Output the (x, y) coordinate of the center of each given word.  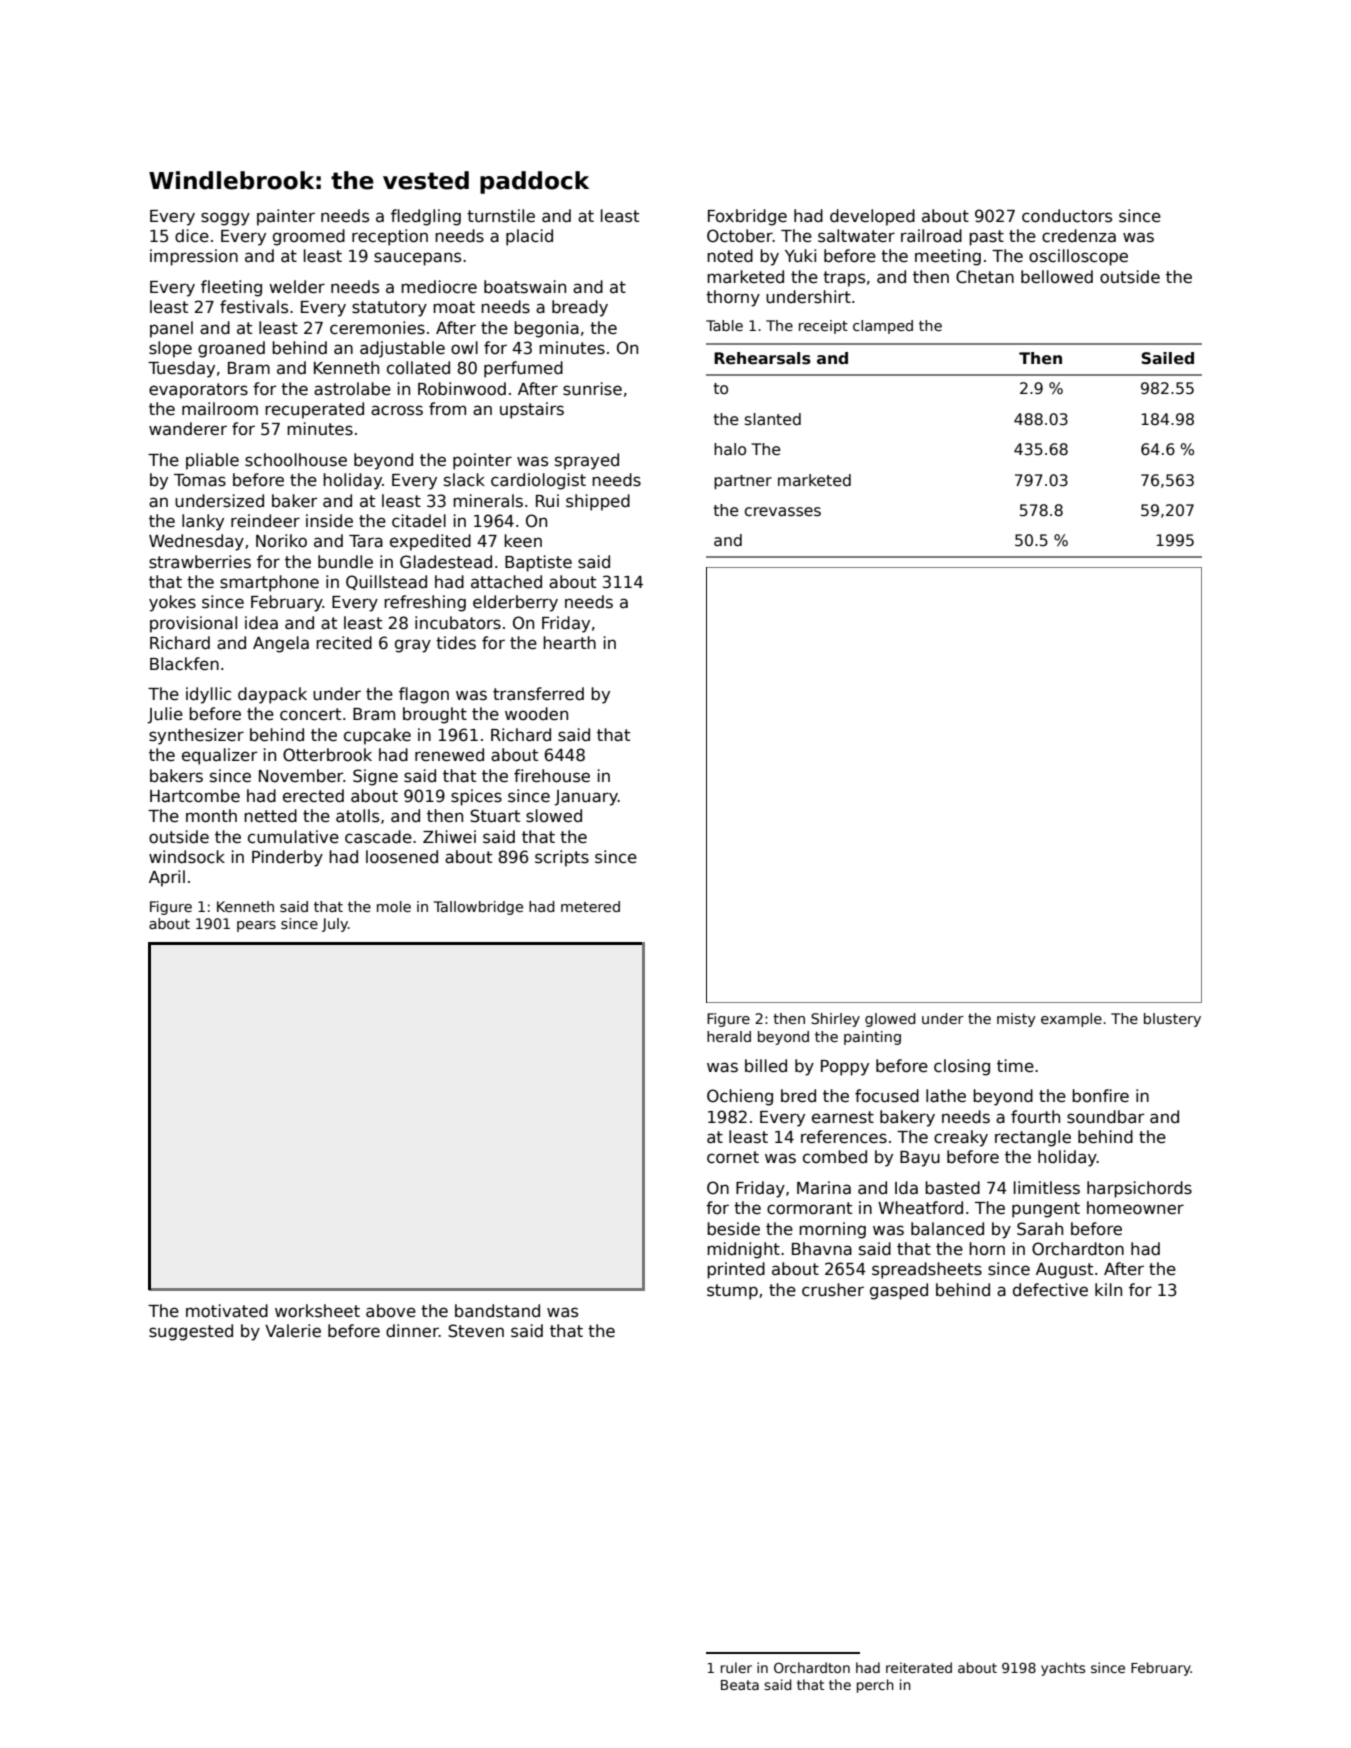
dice (192, 236)
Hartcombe (195, 796)
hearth (569, 643)
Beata (740, 1685)
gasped (899, 1291)
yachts (1063, 1669)
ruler (736, 1667)
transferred (538, 694)
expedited (430, 542)
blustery (1172, 1020)
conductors (1067, 216)
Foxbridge (747, 217)
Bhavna (822, 1249)
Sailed (1167, 358)
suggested (191, 1332)
